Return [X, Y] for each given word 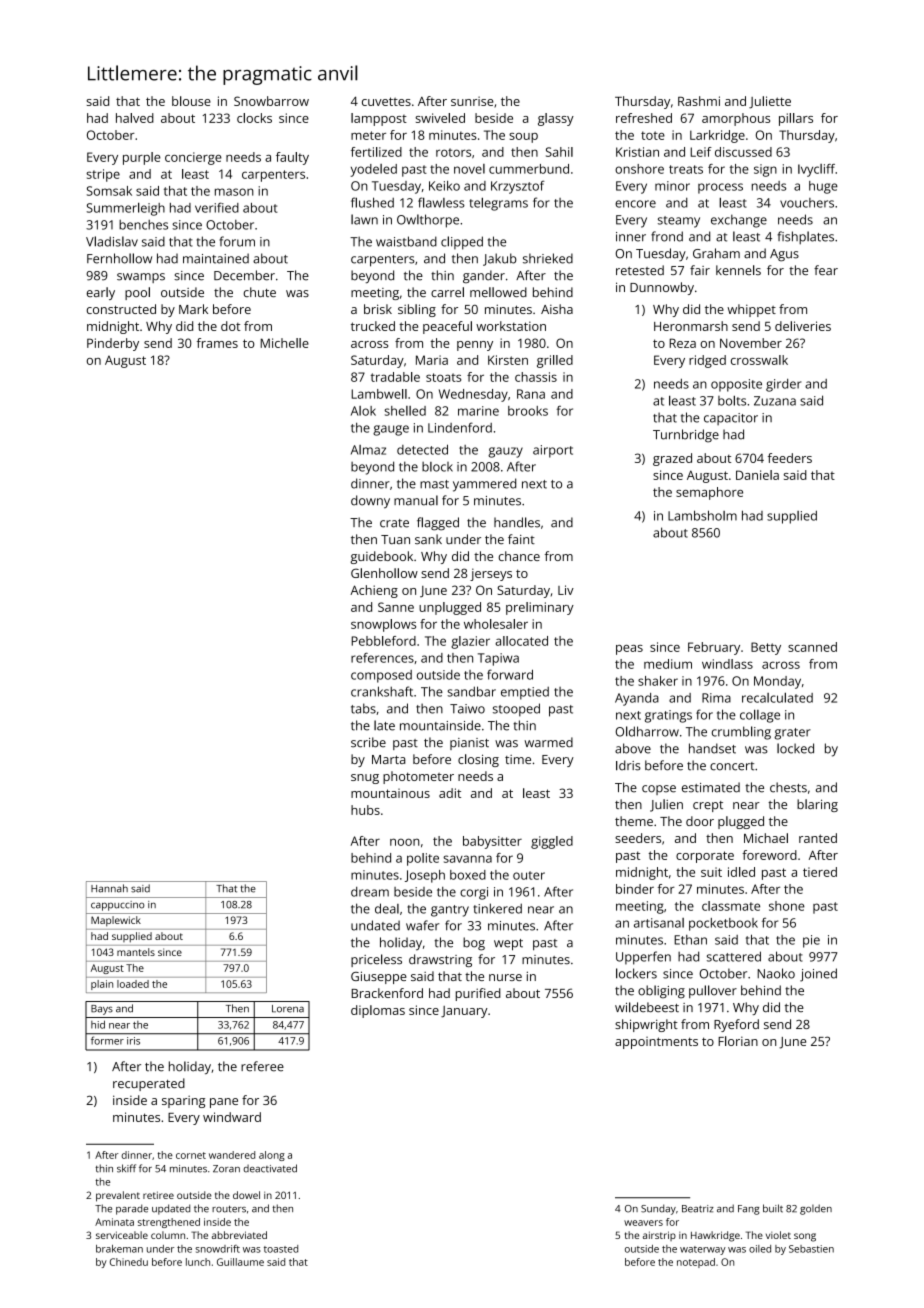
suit [711, 872]
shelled [405, 411]
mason [234, 192]
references [382, 658]
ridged [707, 361]
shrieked [548, 258]
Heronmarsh [691, 326]
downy [370, 502]
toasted [281, 1249]
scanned [812, 647]
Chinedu [129, 1262]
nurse [505, 977]
